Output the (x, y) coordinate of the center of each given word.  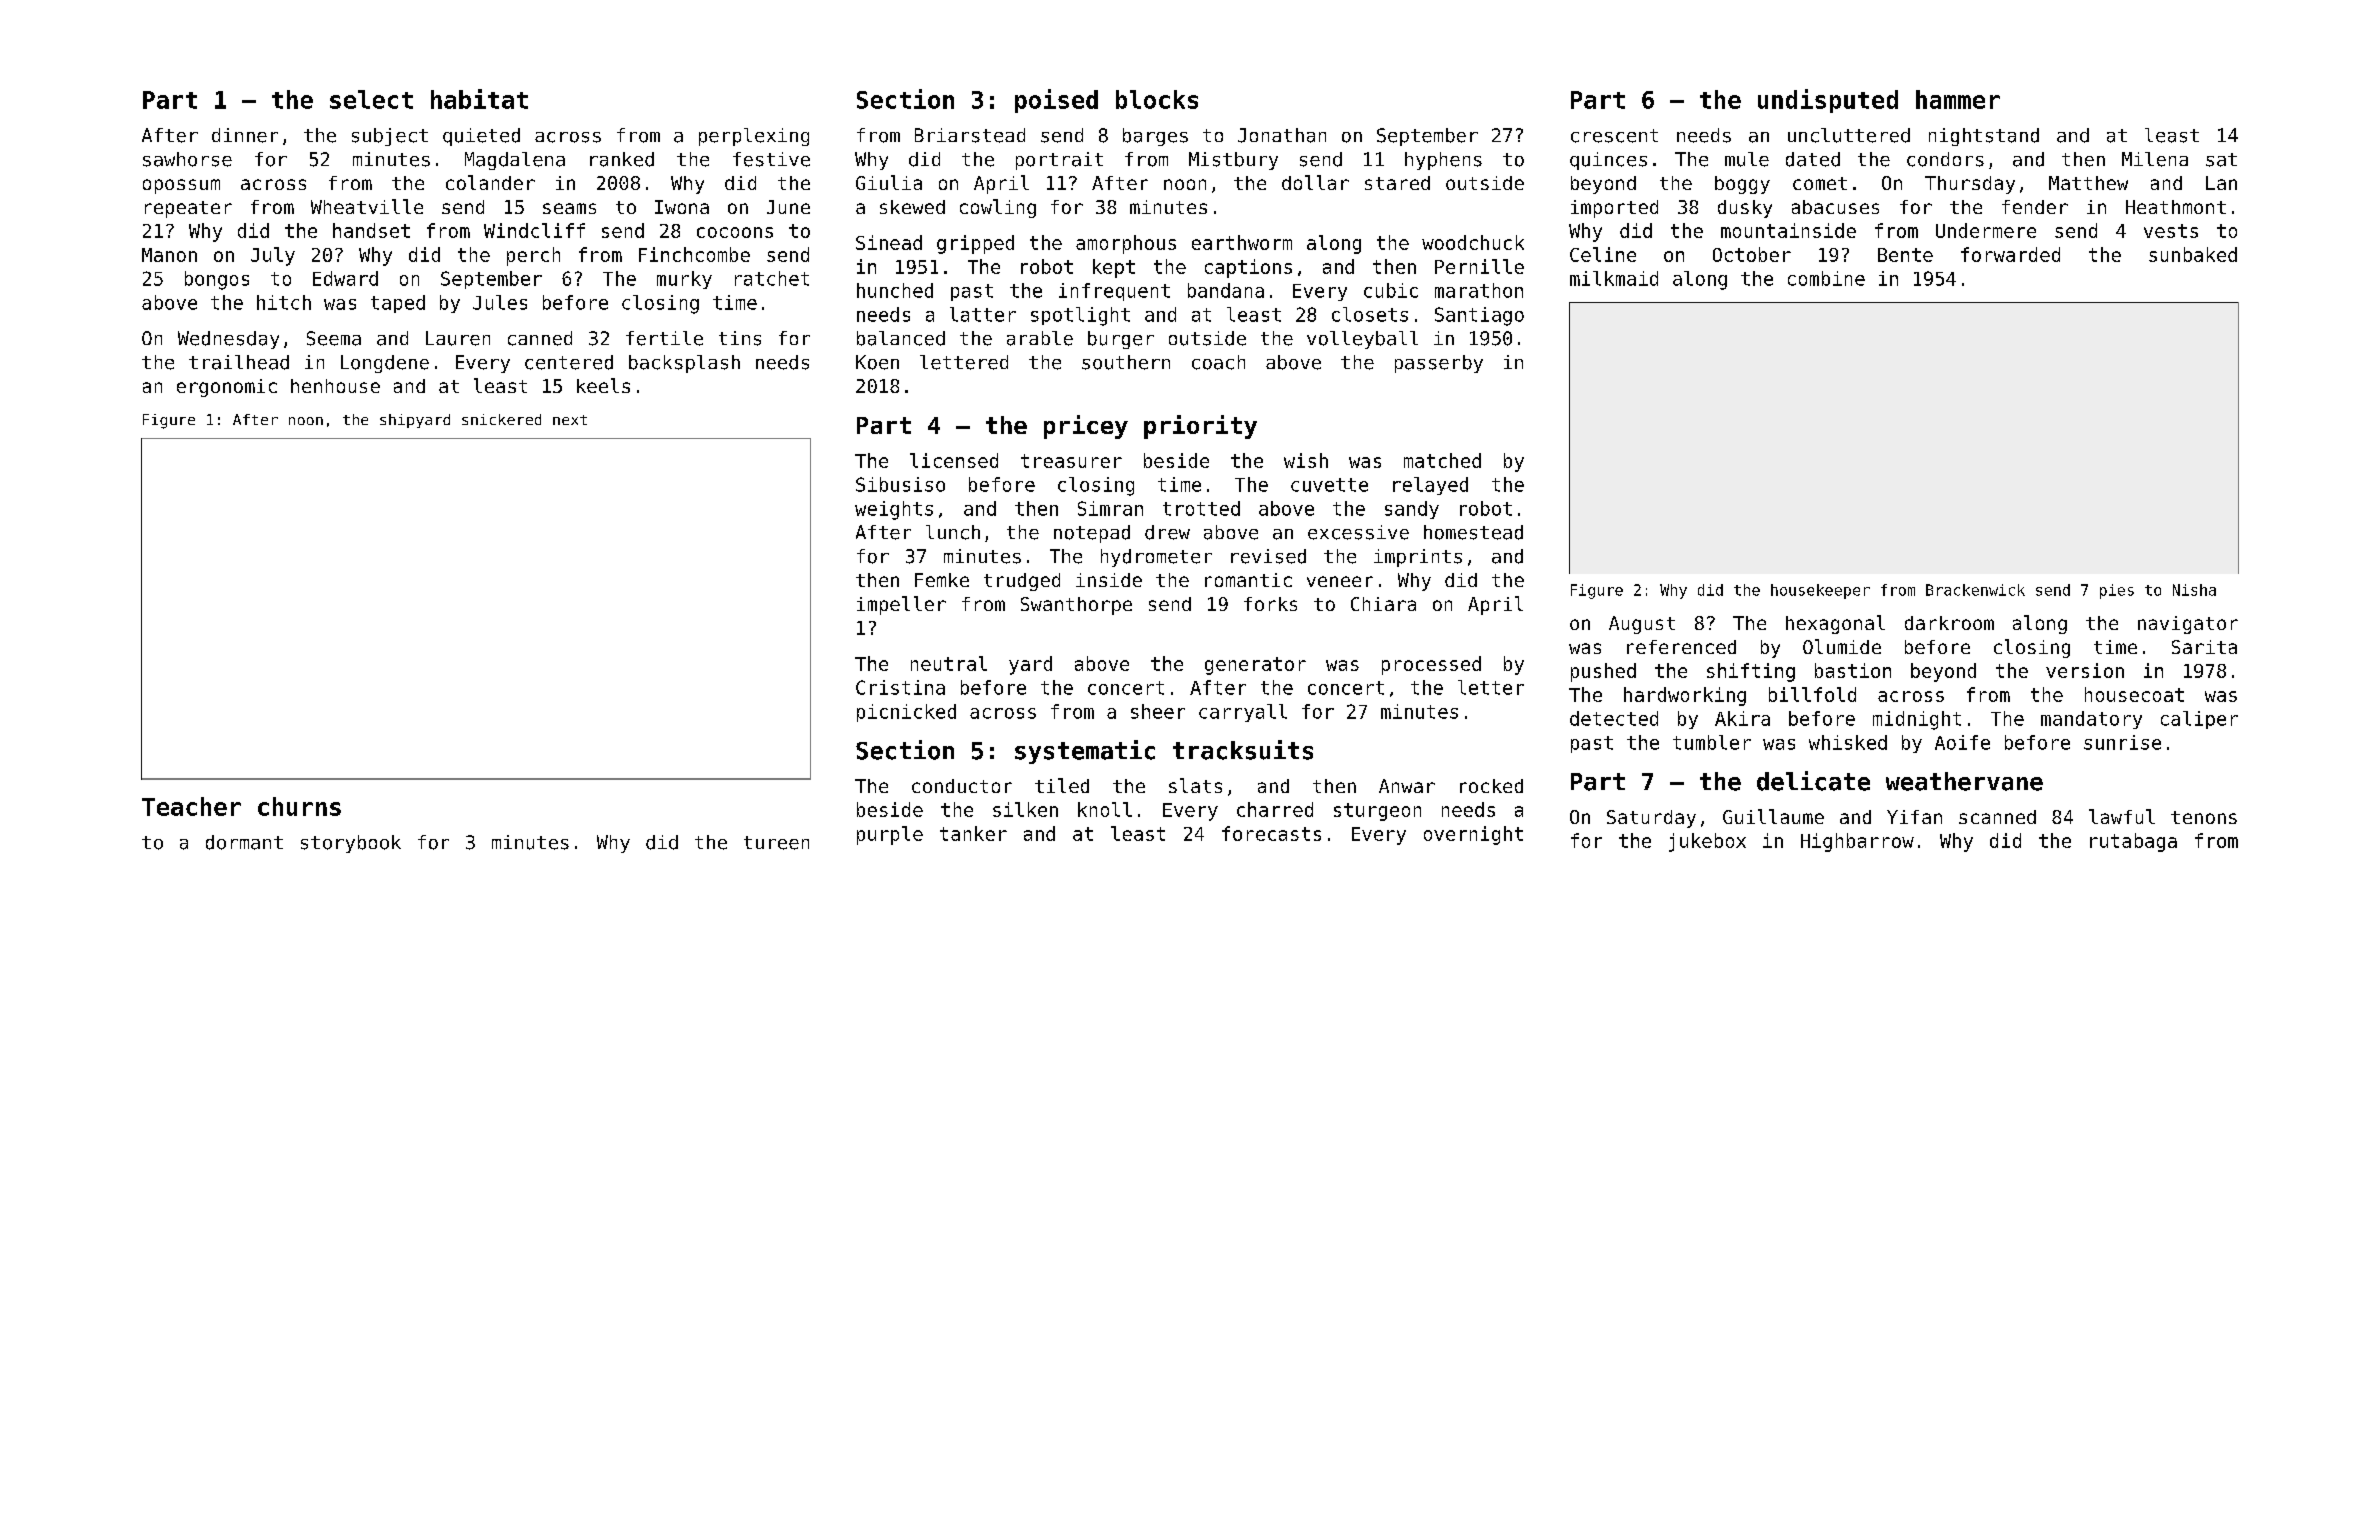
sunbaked (2193, 254)
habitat (479, 99)
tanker (973, 833)
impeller (901, 605)
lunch (953, 532)
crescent (1614, 136)
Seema (334, 338)
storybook (351, 844)
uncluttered (1849, 135)
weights (894, 510)
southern (1126, 362)
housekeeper (1820, 591)
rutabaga (2133, 842)
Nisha (2194, 590)
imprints (1418, 558)
